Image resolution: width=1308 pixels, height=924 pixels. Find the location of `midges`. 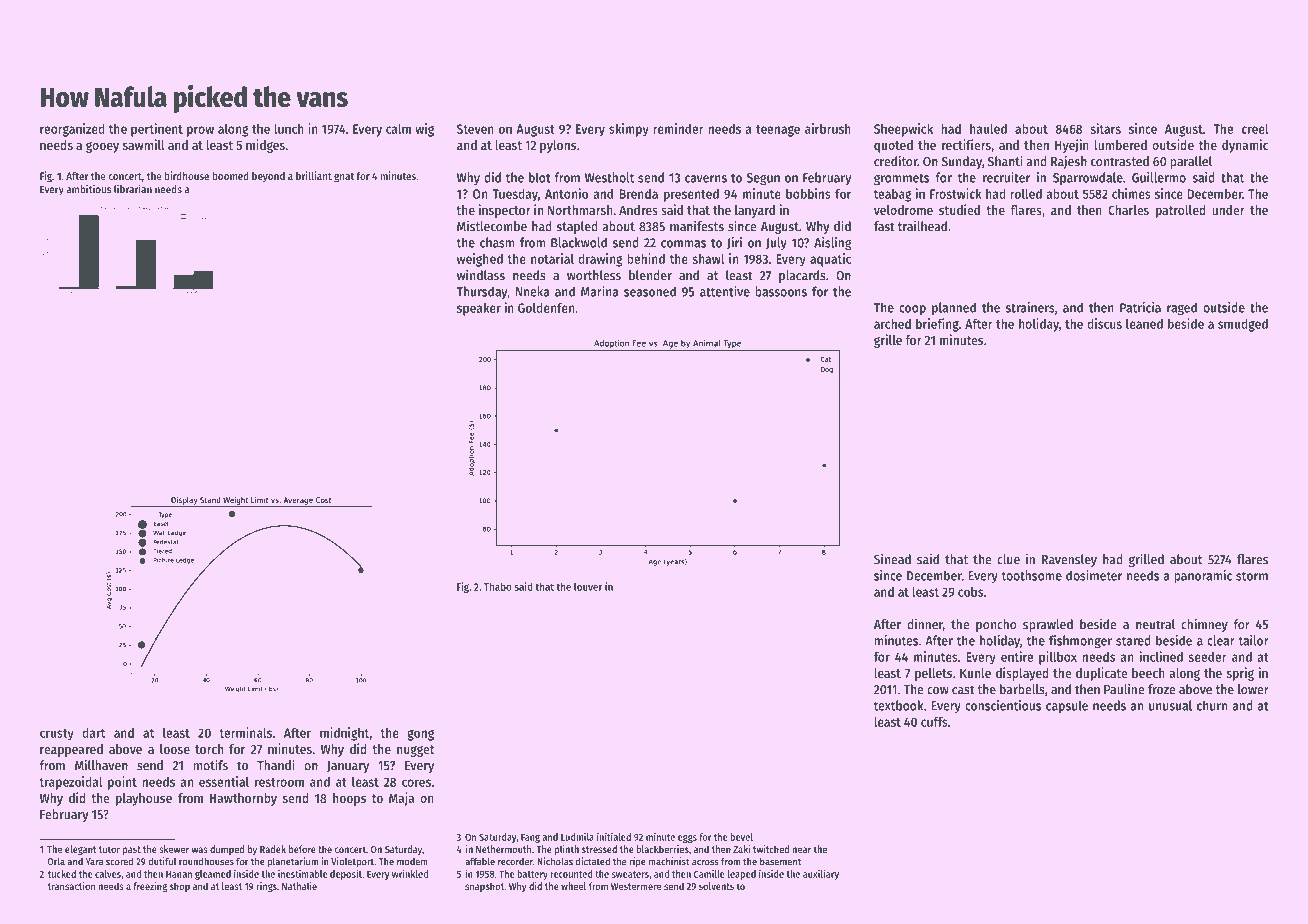

midges is located at coordinates (265, 146).
